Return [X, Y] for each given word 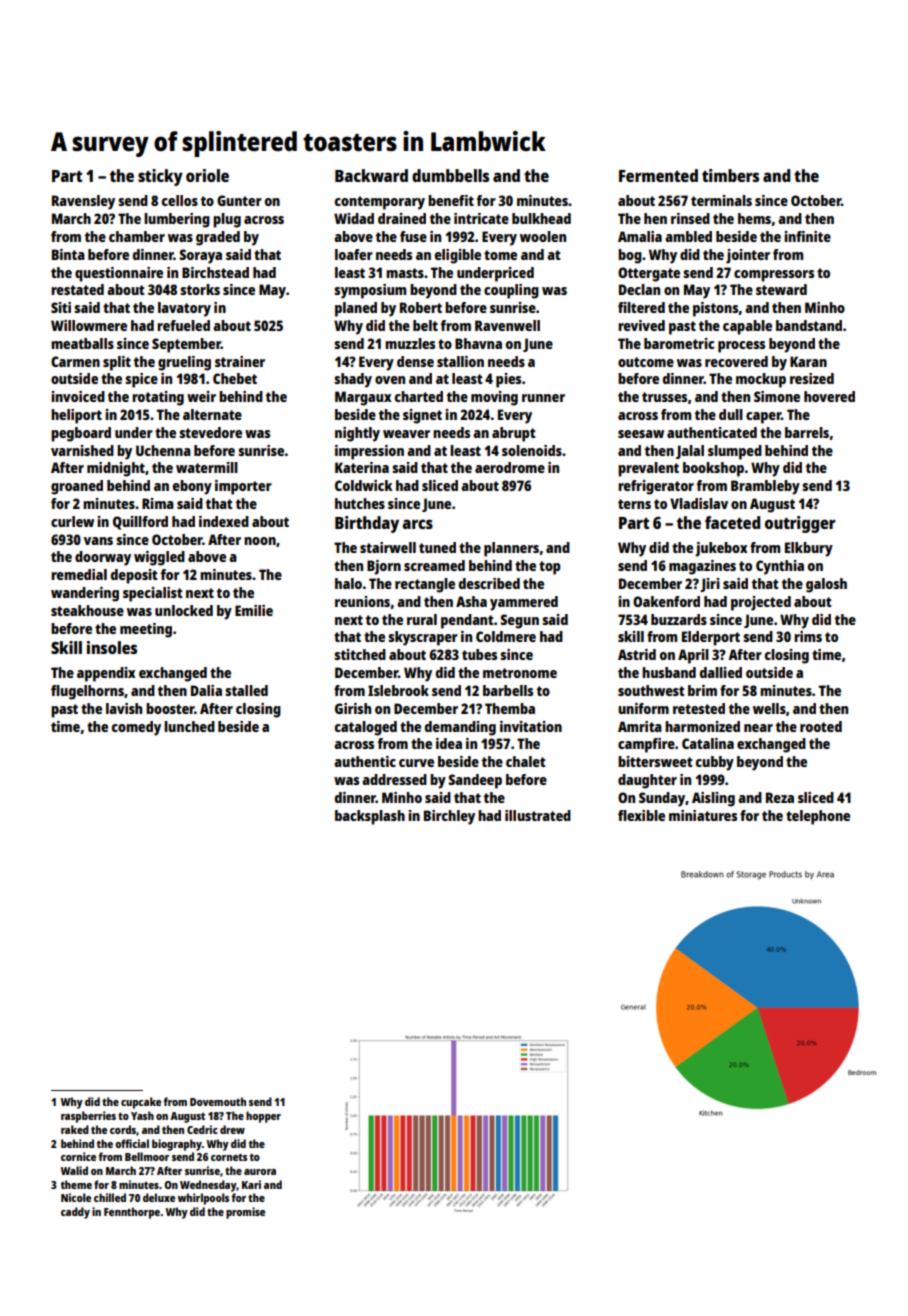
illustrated [538, 815]
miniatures [703, 815]
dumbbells [450, 175]
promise [245, 1213]
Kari [251, 1184]
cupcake [141, 1103]
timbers [730, 175]
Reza [780, 797]
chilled [110, 1197]
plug [227, 220]
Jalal [690, 452]
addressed [394, 779]
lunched [189, 726]
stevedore [210, 432]
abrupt [514, 434]
